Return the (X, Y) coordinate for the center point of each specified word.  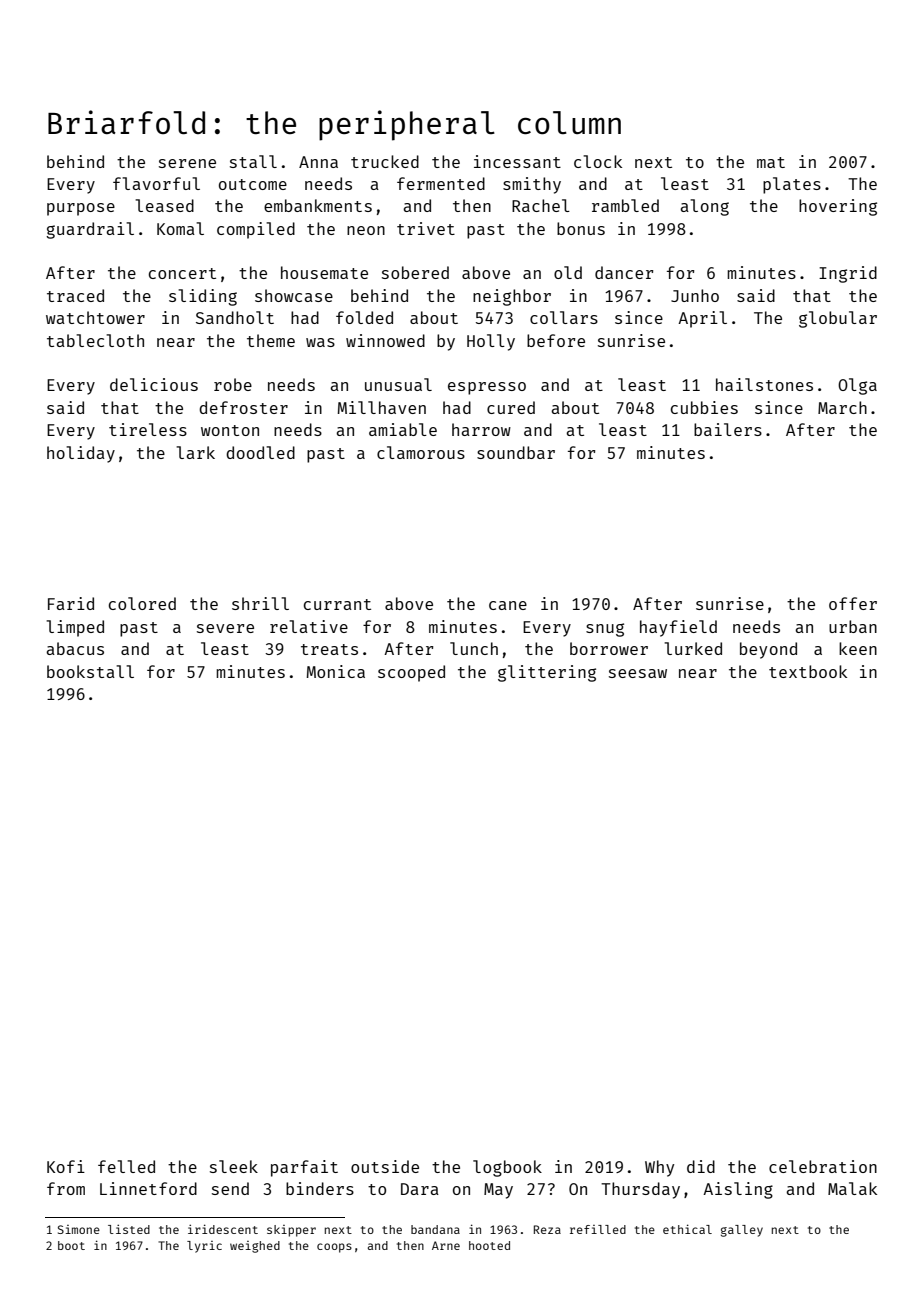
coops (334, 1248)
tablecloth (95, 340)
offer (853, 603)
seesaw (638, 673)
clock (598, 161)
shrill (260, 603)
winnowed (385, 340)
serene (187, 163)
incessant (517, 161)
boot (71, 1245)
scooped (411, 673)
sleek (234, 1166)
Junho (695, 295)
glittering (547, 673)
